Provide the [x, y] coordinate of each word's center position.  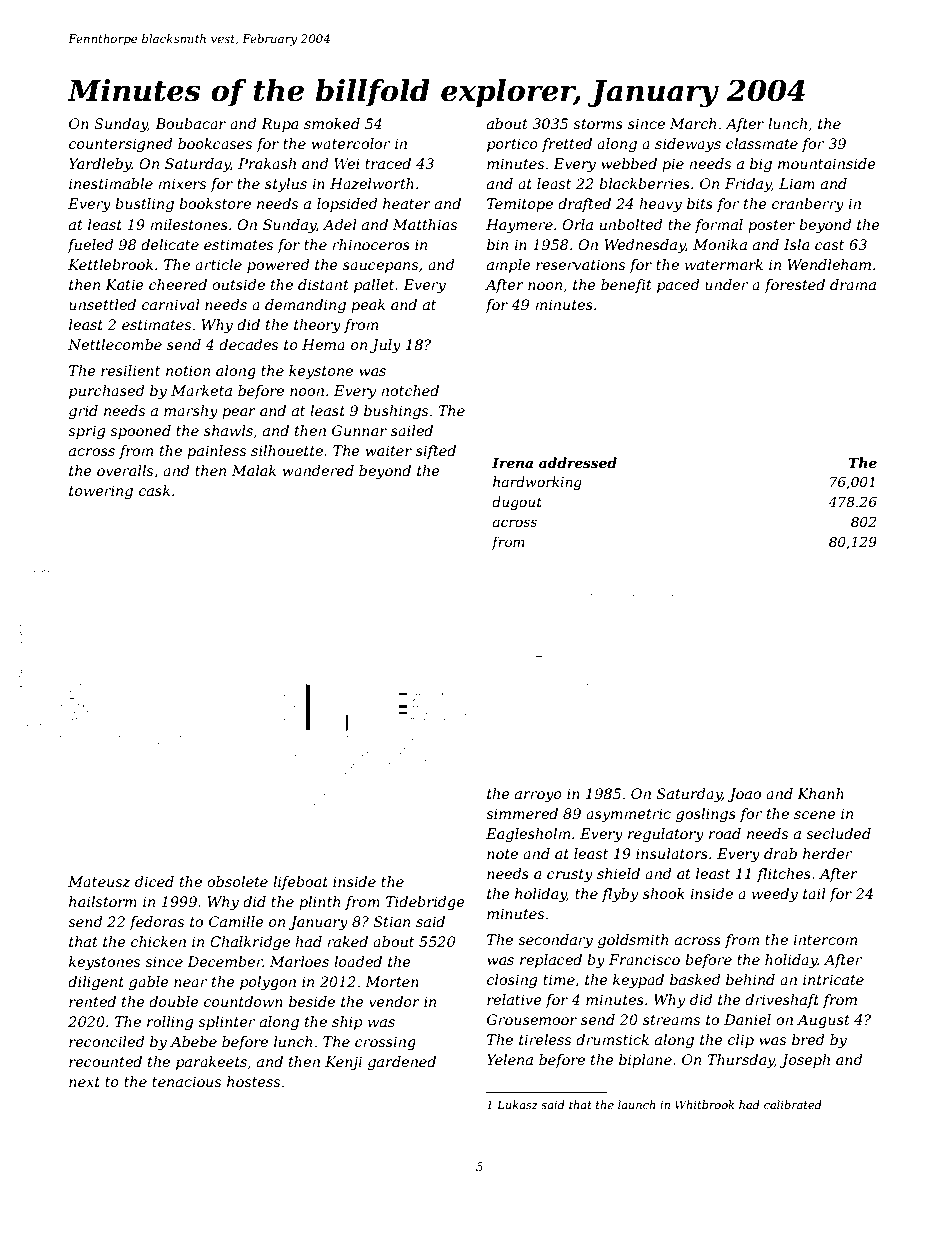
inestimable [111, 183]
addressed [578, 462]
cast [829, 245]
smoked [332, 123]
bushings [396, 412]
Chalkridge [250, 943]
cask [154, 490]
